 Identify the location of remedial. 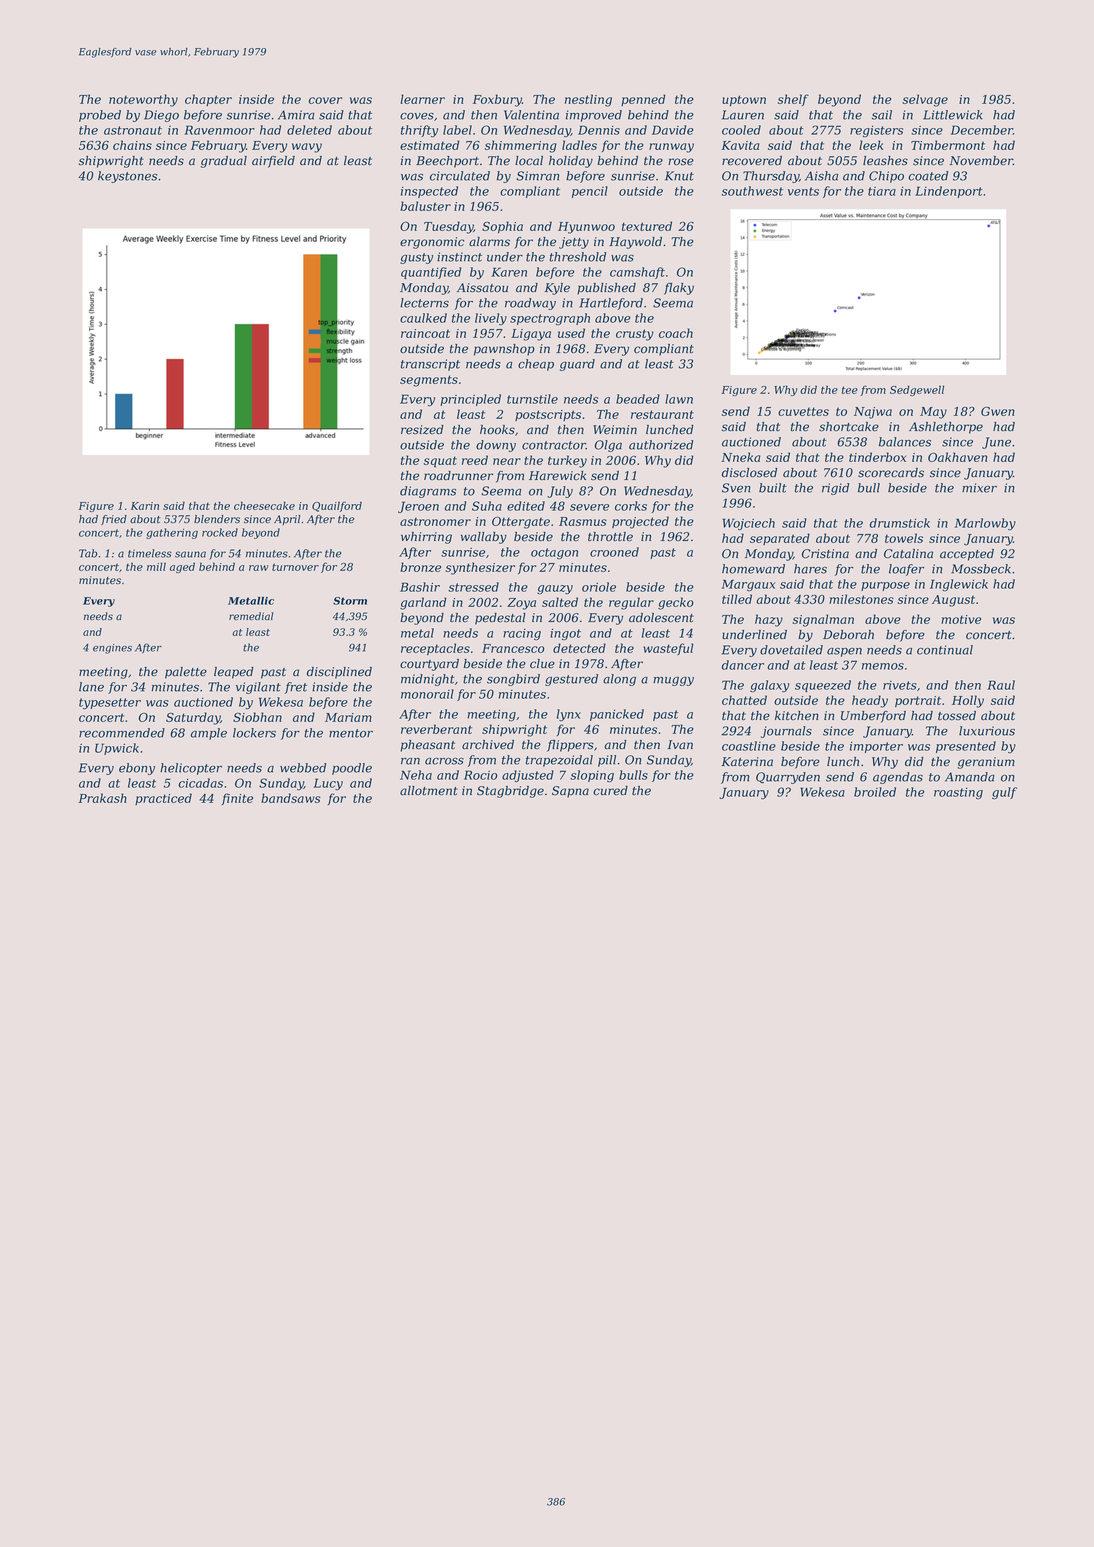
(251, 616).
